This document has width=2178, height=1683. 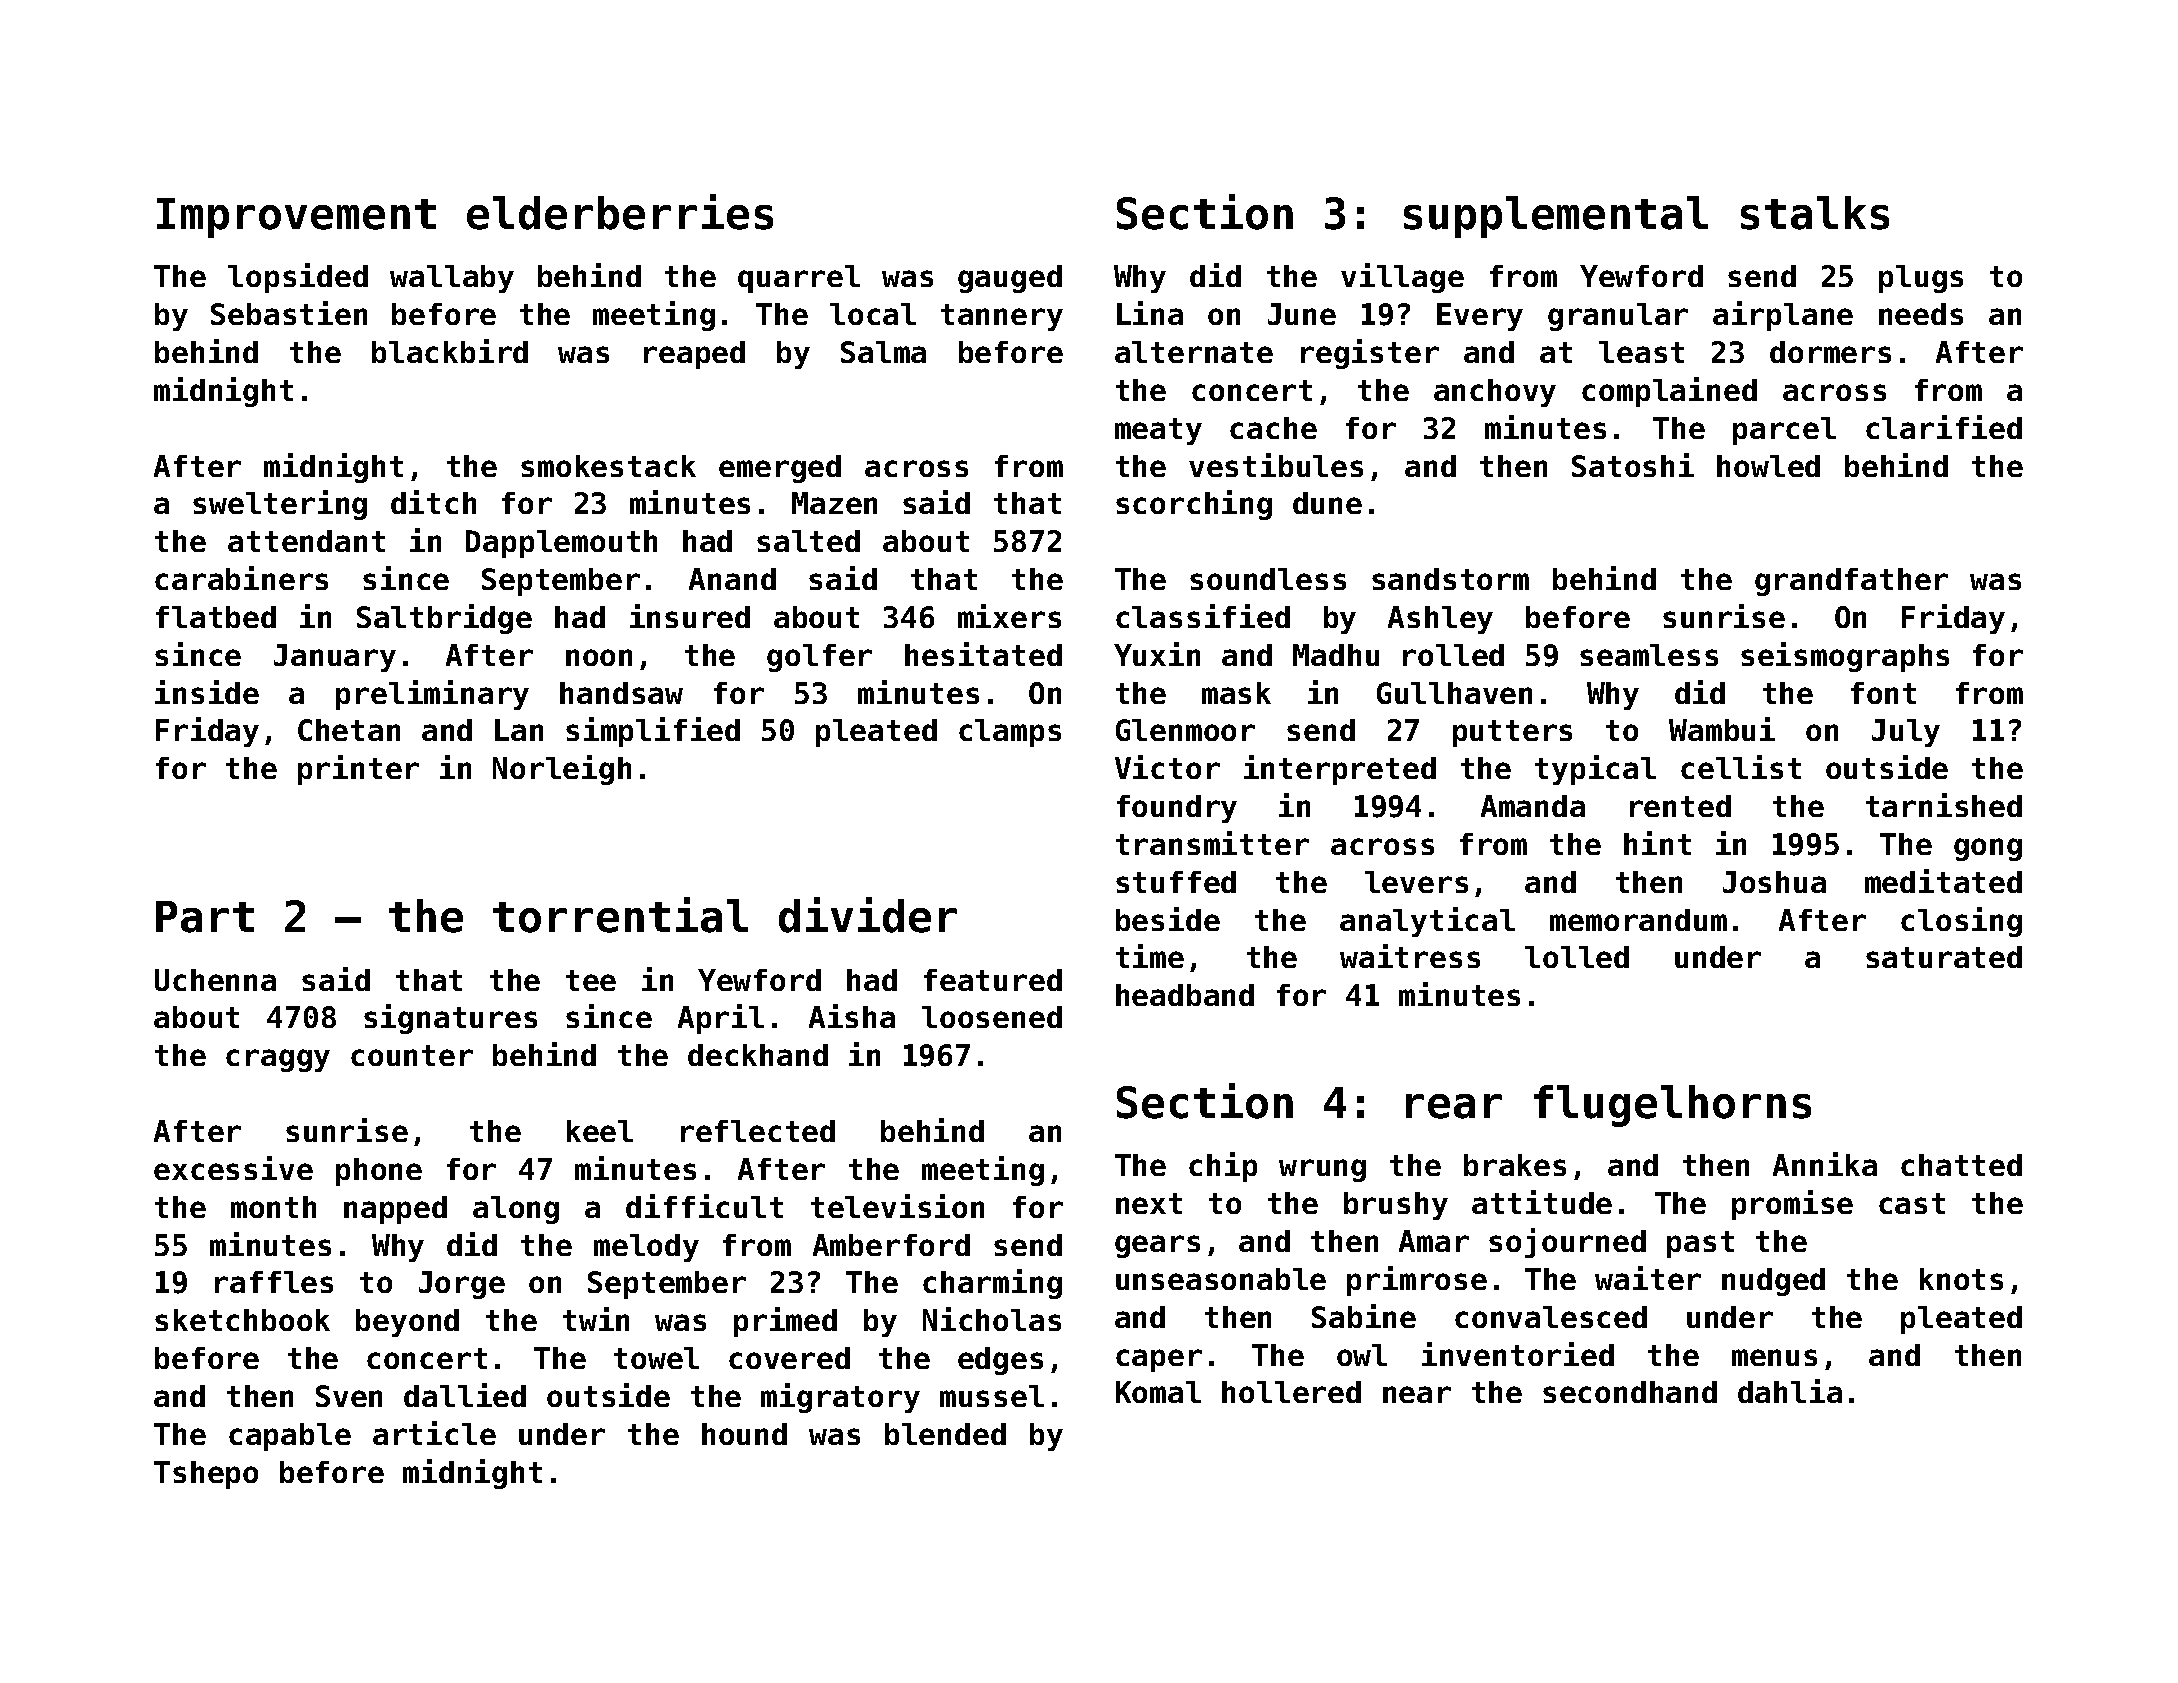 I want to click on typical, so click(x=1595, y=770).
